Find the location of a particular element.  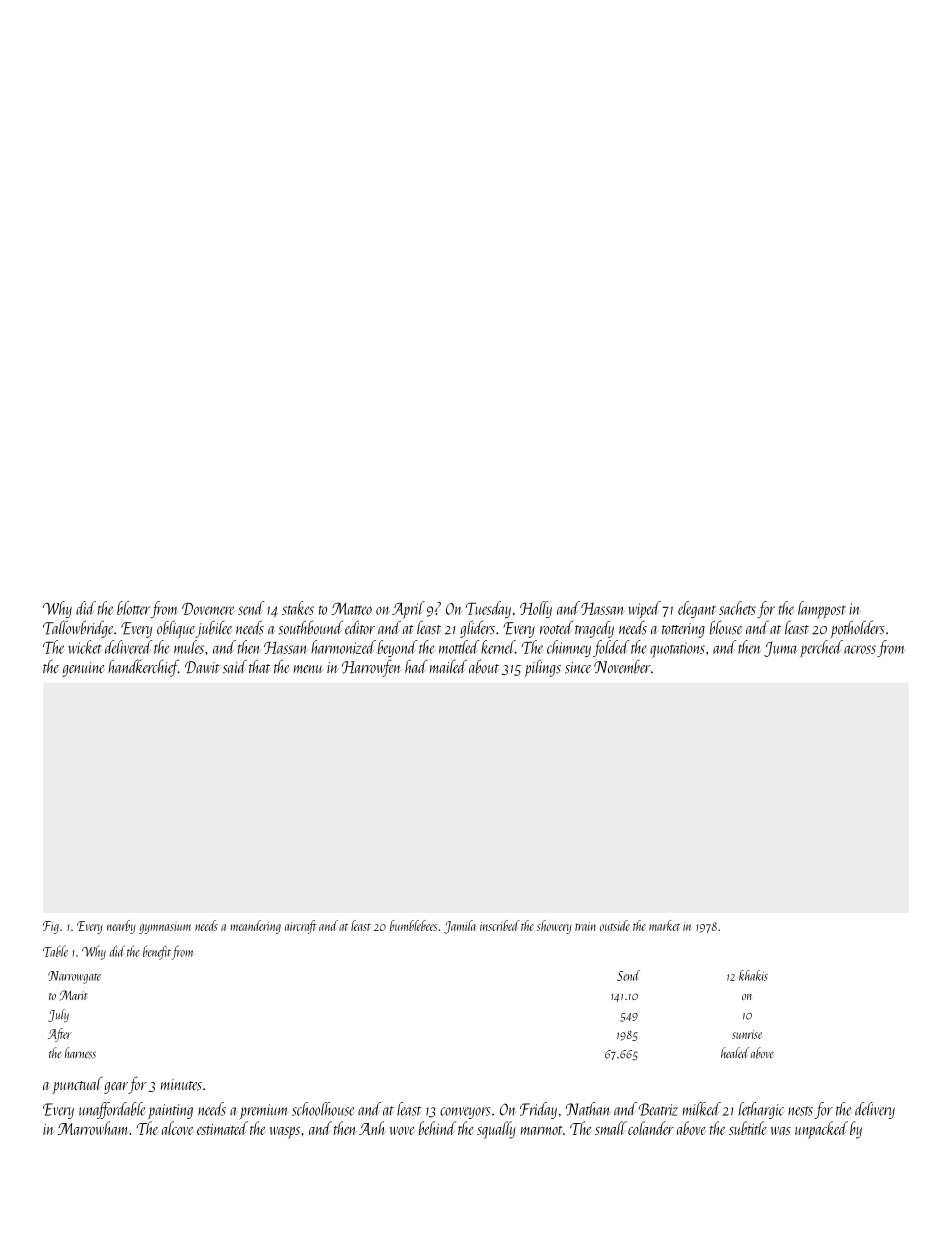

lamppost is located at coordinates (822, 610).
